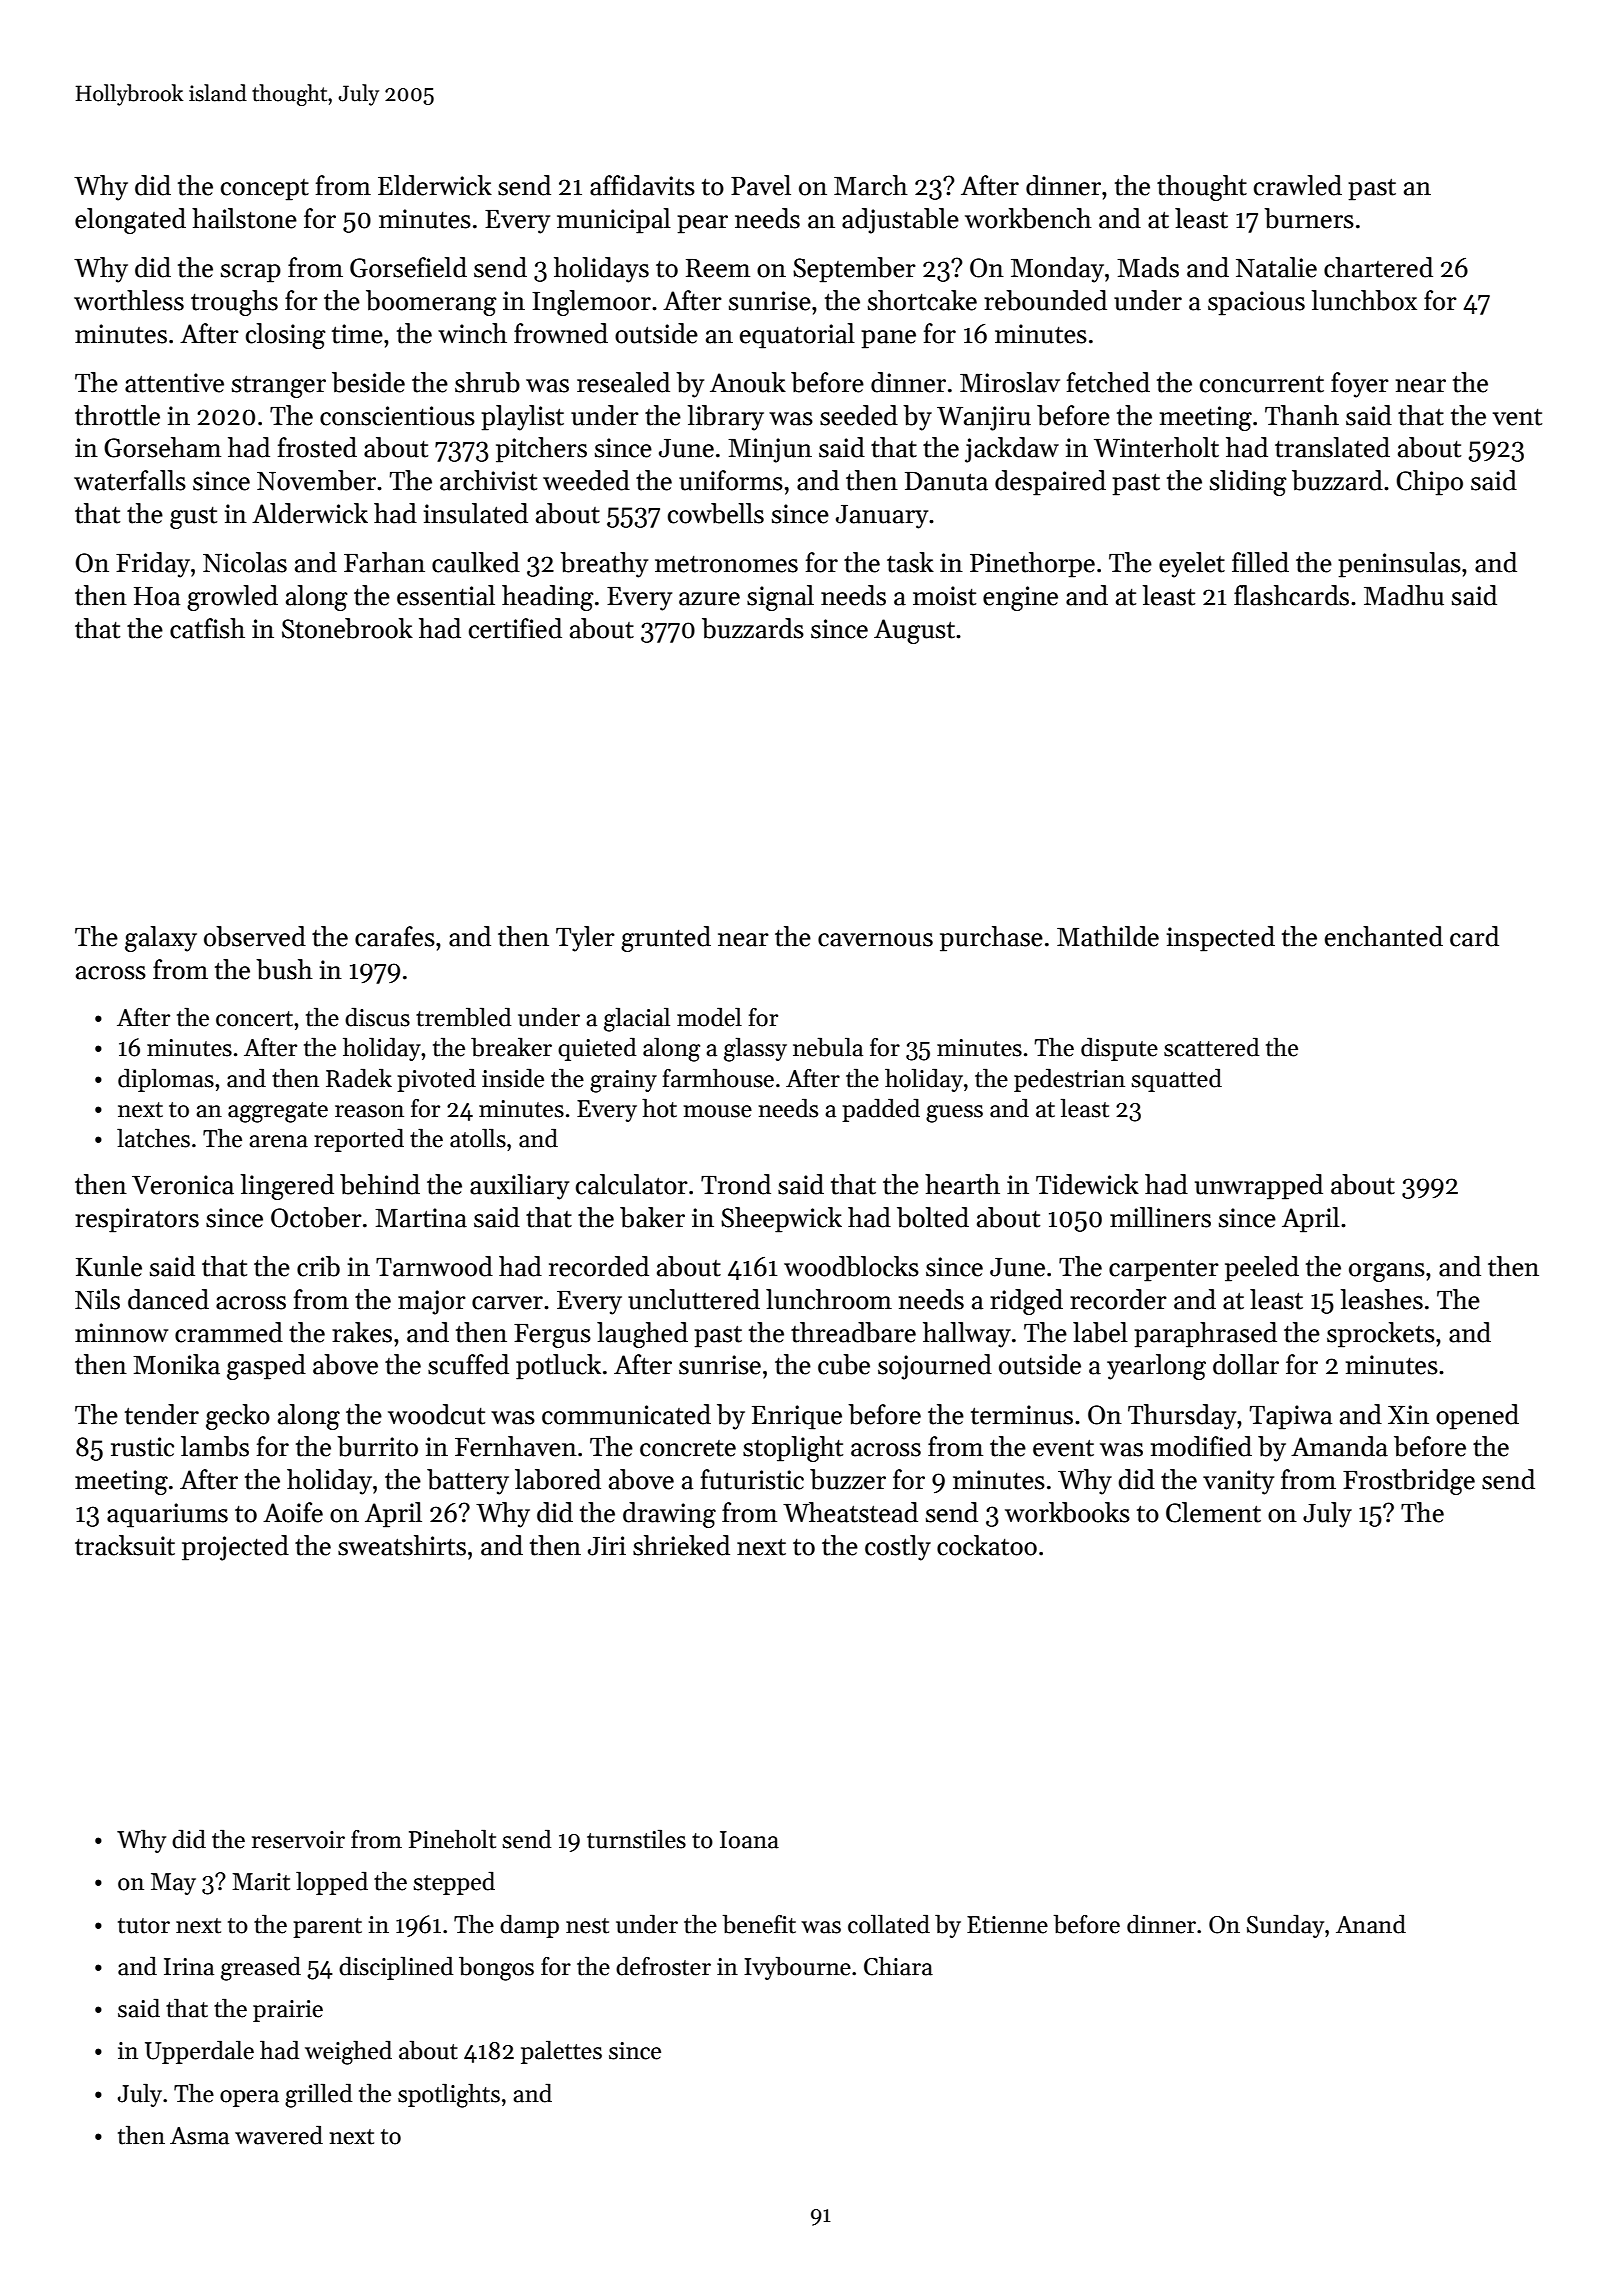 This document has height=2292, width=1620. I want to click on inspected, so click(1221, 939).
